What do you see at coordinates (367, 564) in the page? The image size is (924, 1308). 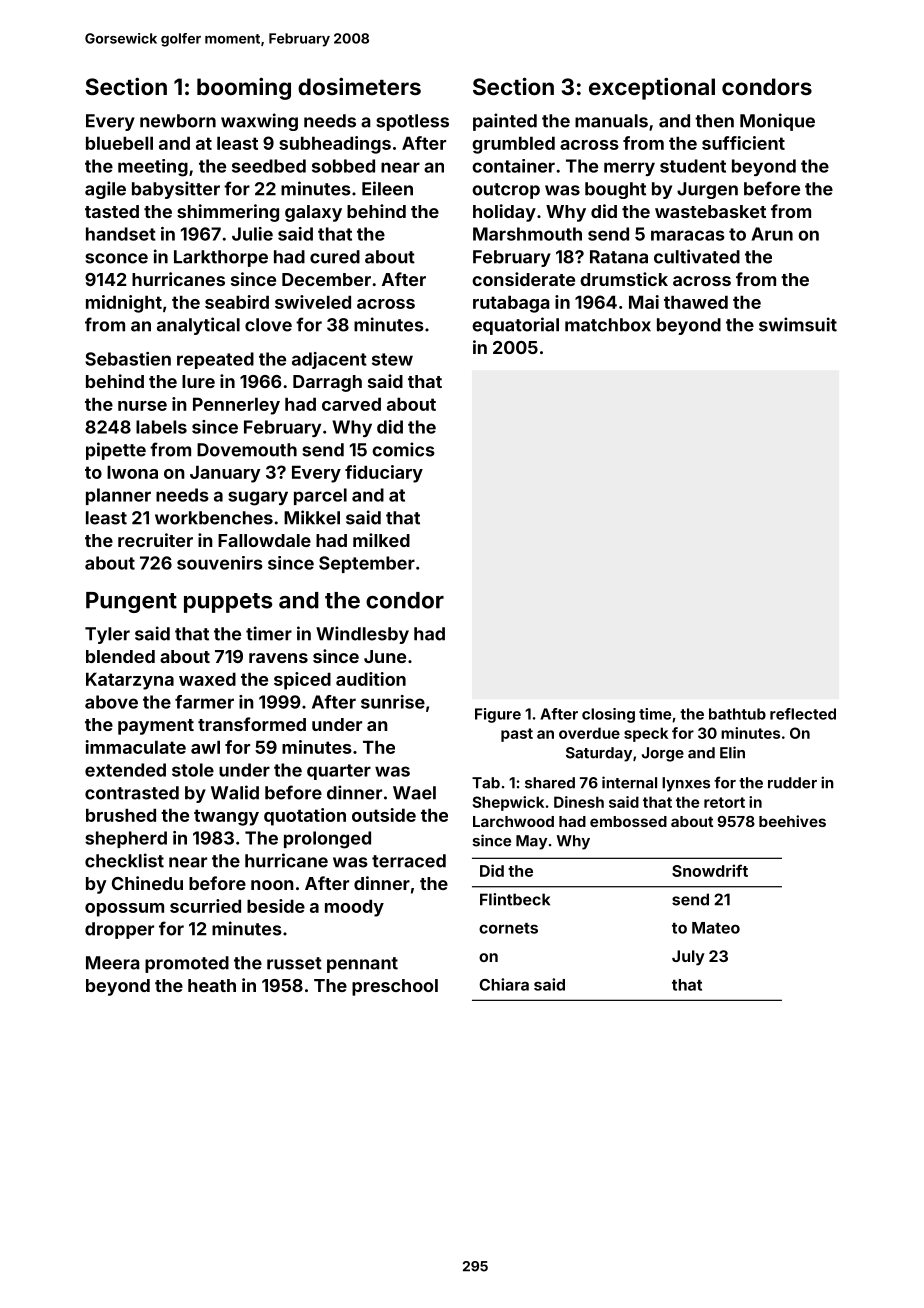 I see `September` at bounding box center [367, 564].
